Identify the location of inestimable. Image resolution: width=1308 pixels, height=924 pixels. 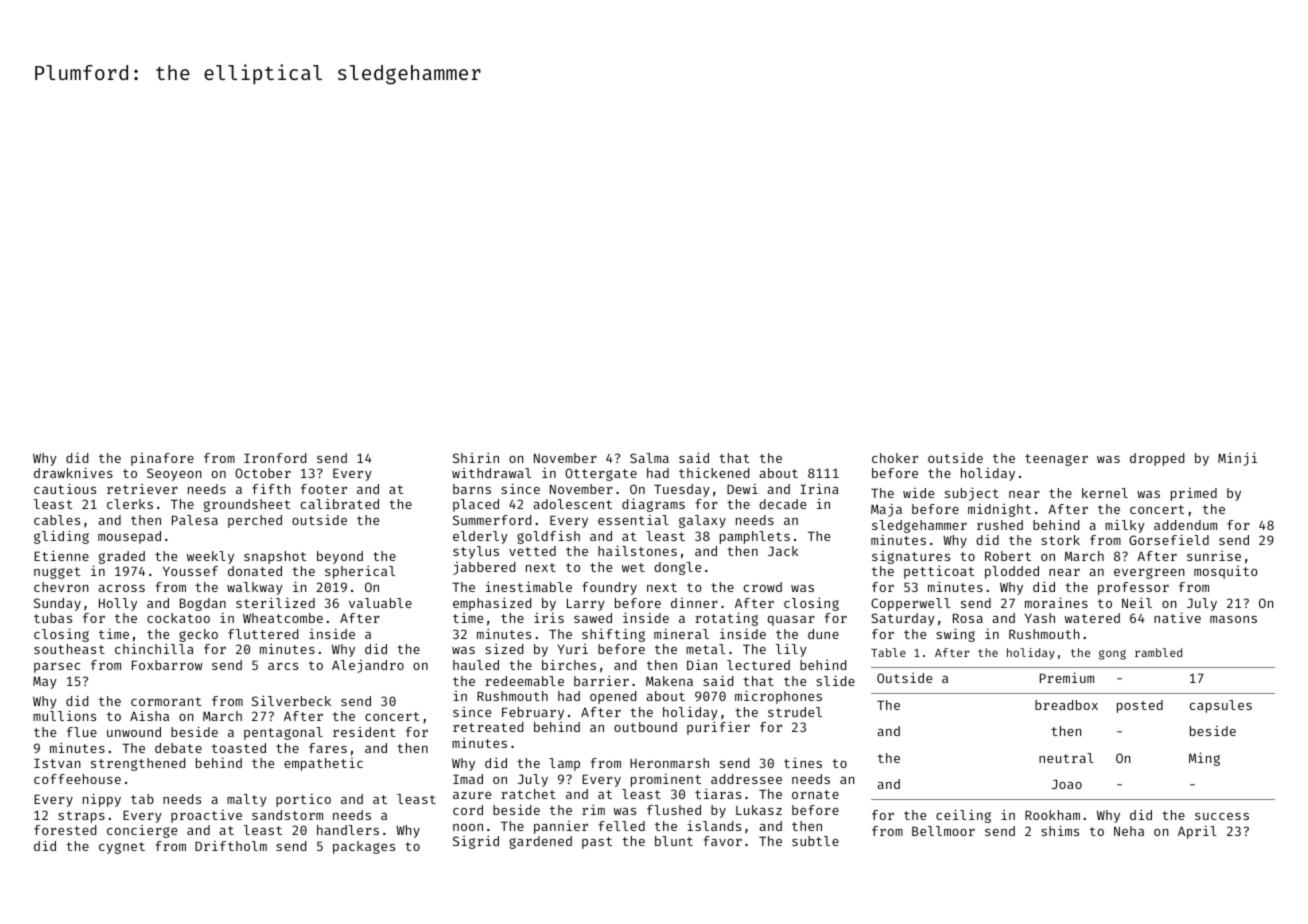
(529, 586).
